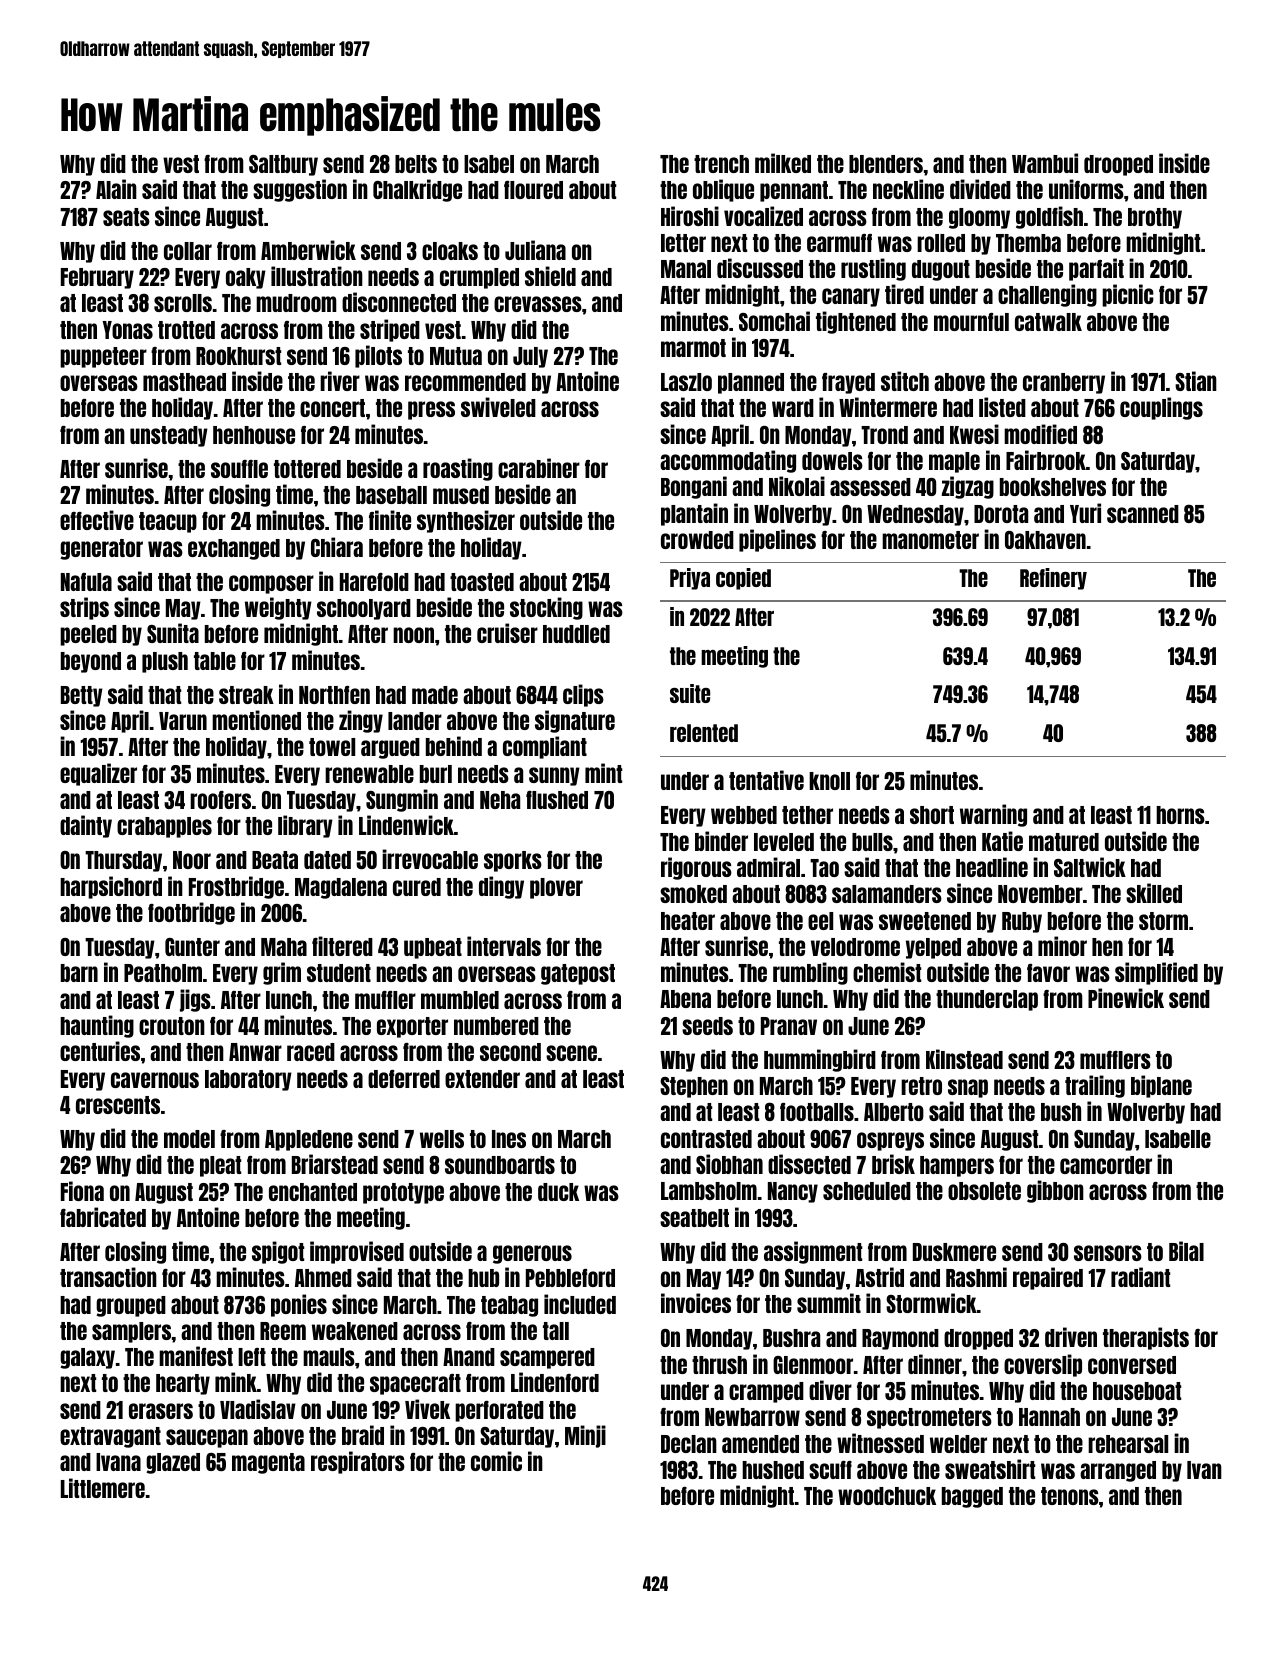  I want to click on Gunter, so click(192, 947).
